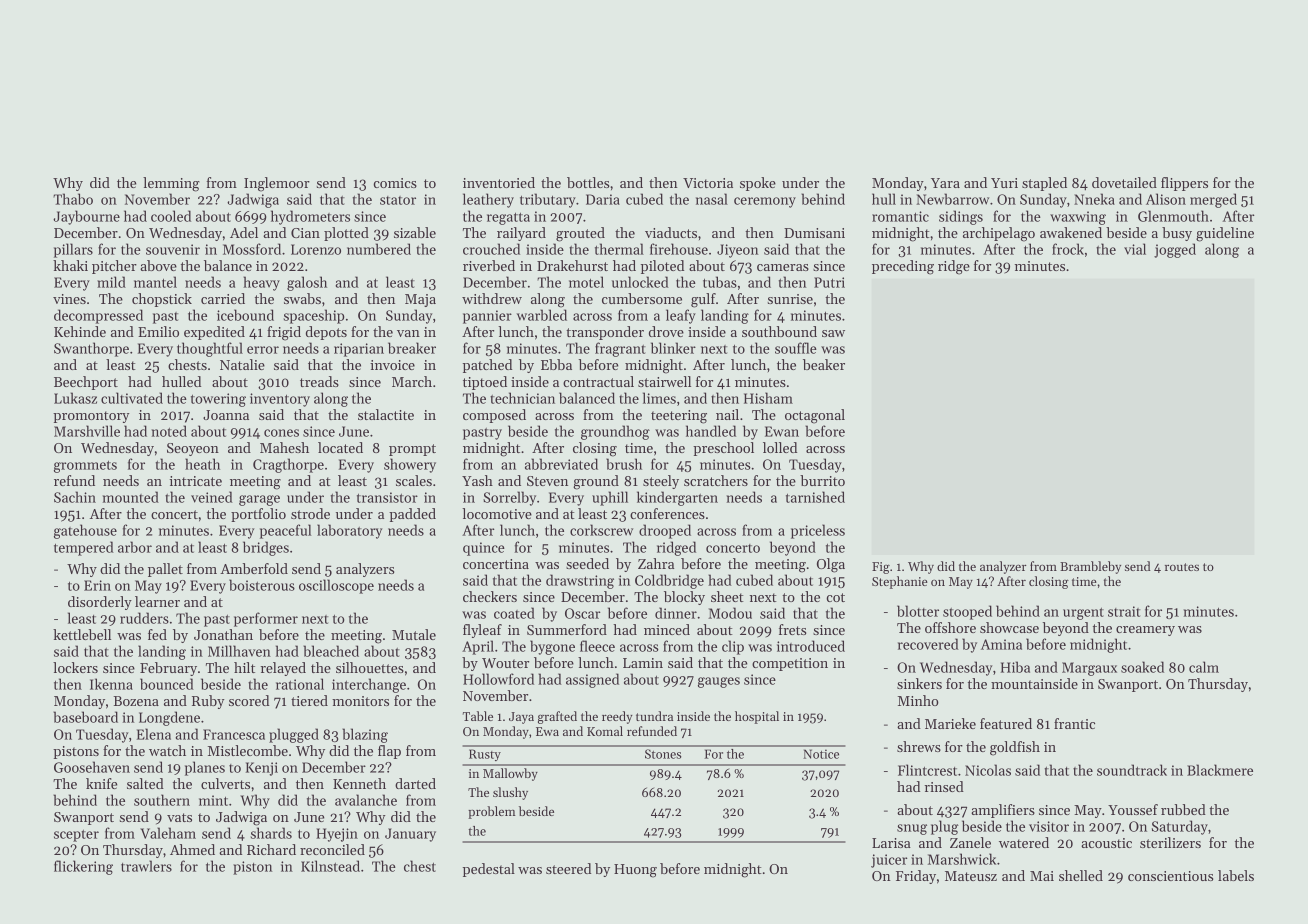 The image size is (1308, 924). Describe the element at coordinates (408, 333) in the screenshot. I see `van` at that location.
